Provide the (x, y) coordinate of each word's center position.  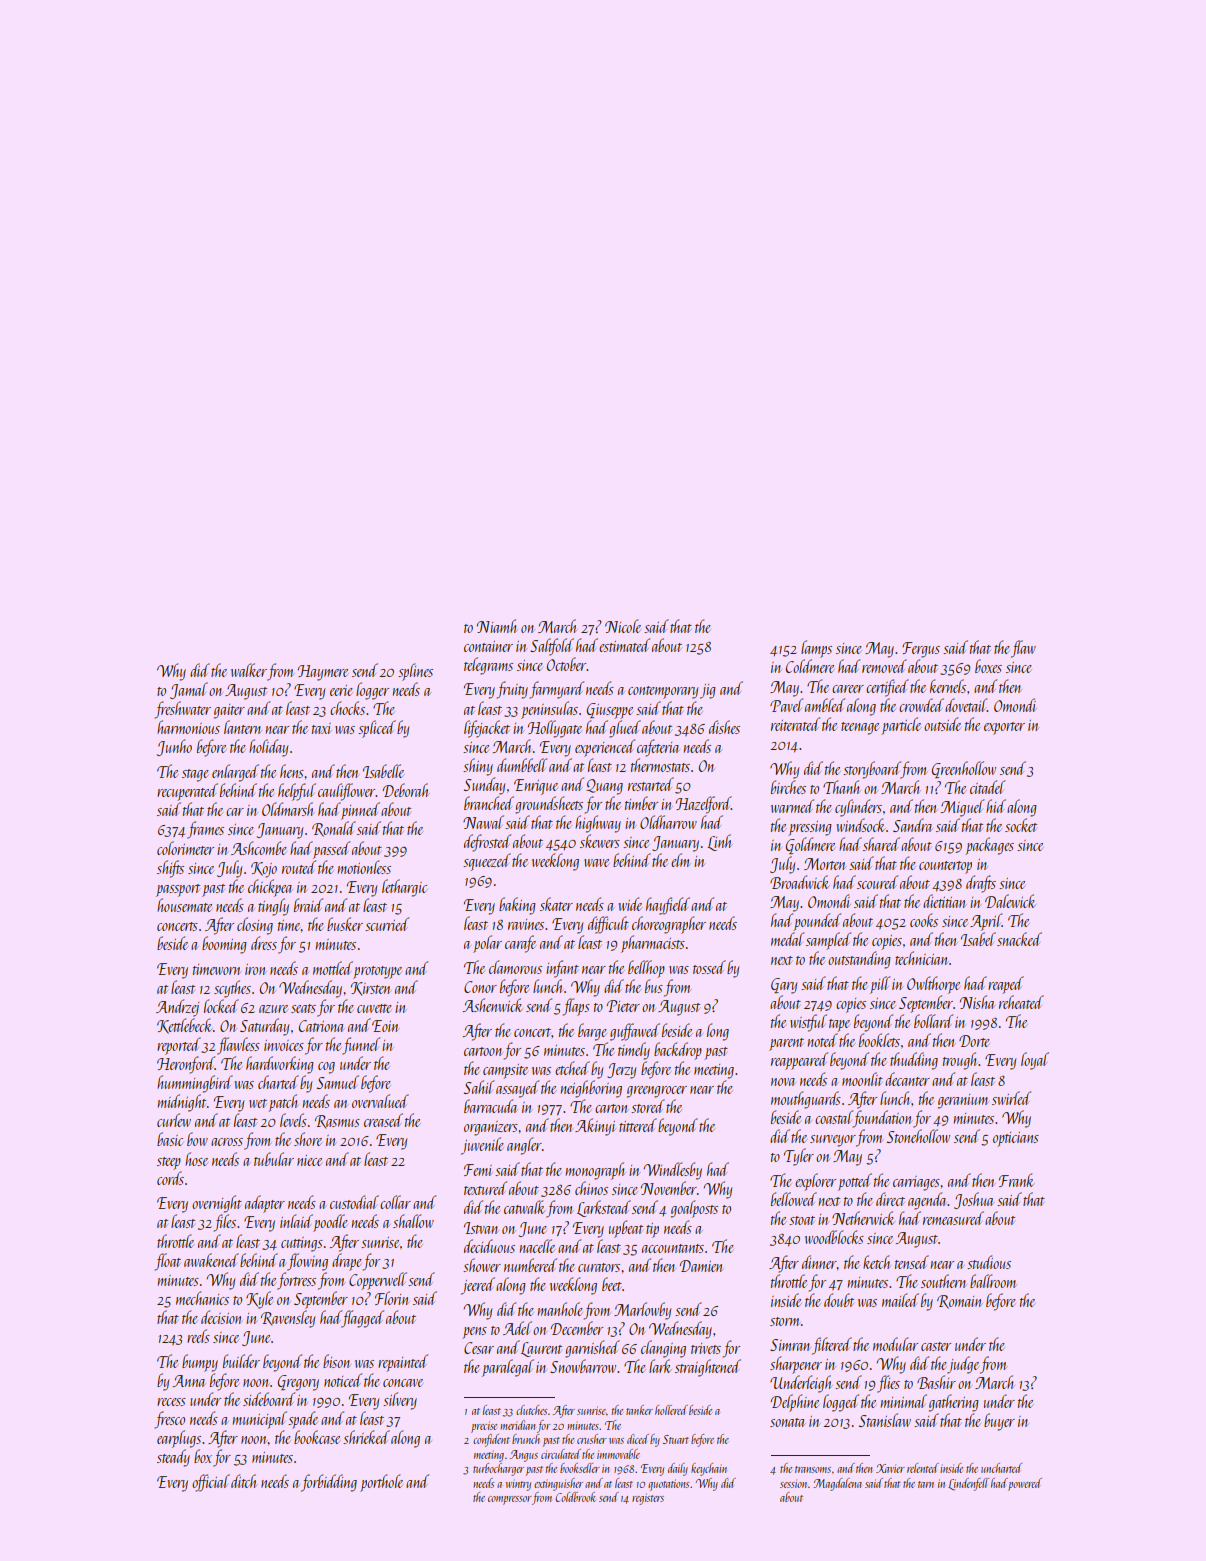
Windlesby (672, 1171)
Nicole (623, 626)
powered (1025, 1484)
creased (383, 1120)
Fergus (921, 650)
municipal (259, 1420)
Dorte (974, 1041)
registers (648, 1499)
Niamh (496, 626)
